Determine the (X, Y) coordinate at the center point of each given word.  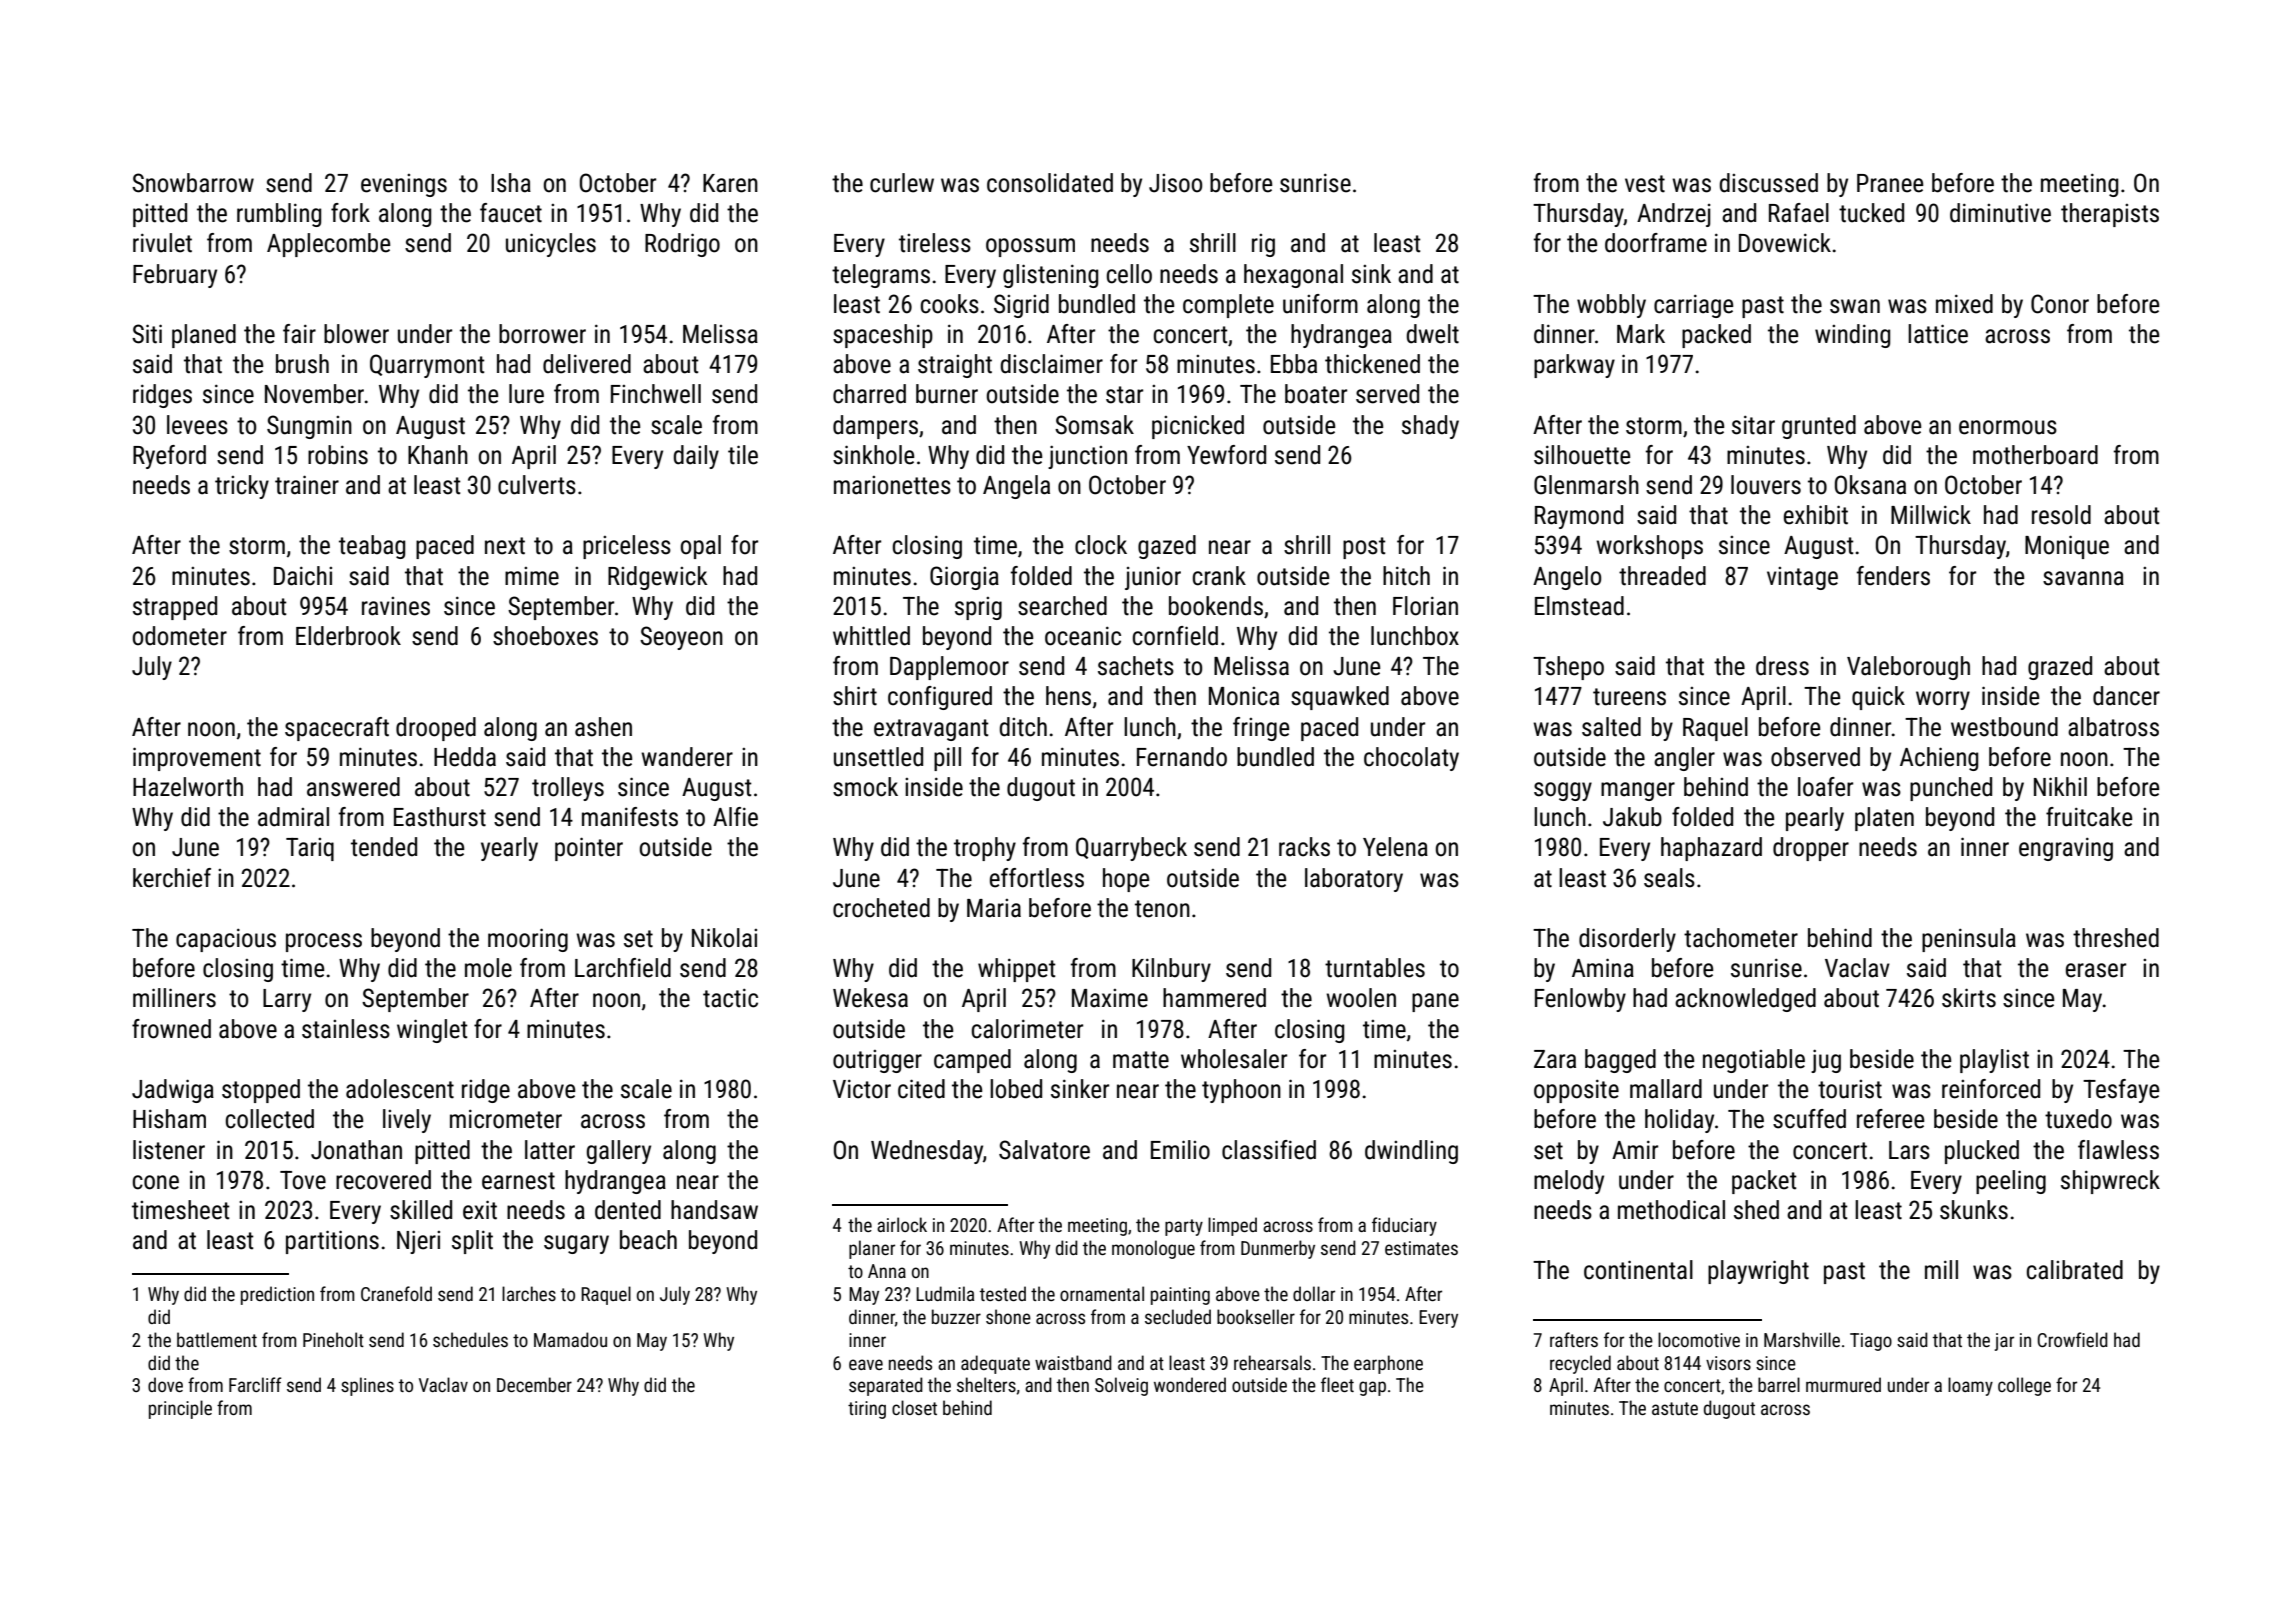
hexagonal (1293, 276)
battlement (217, 1339)
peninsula (1969, 940)
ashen (603, 727)
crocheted (881, 908)
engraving (2066, 849)
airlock (902, 1224)
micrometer (506, 1119)
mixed (1964, 304)
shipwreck (2110, 1182)
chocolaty (1411, 759)
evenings (404, 185)
